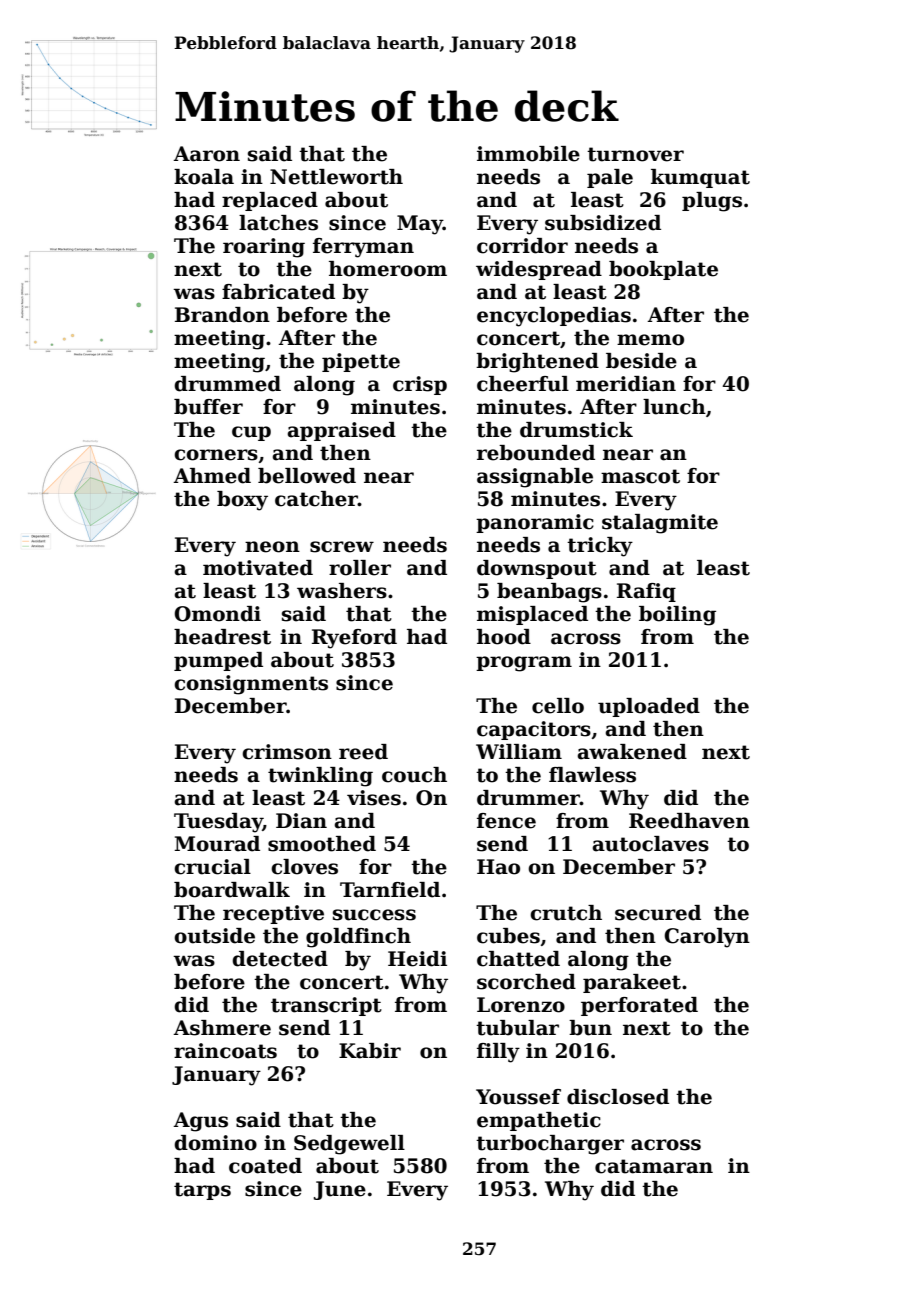 This screenshot has height=1311, width=924. What do you see at coordinates (663, 270) in the screenshot?
I see `bookplate` at bounding box center [663, 270].
